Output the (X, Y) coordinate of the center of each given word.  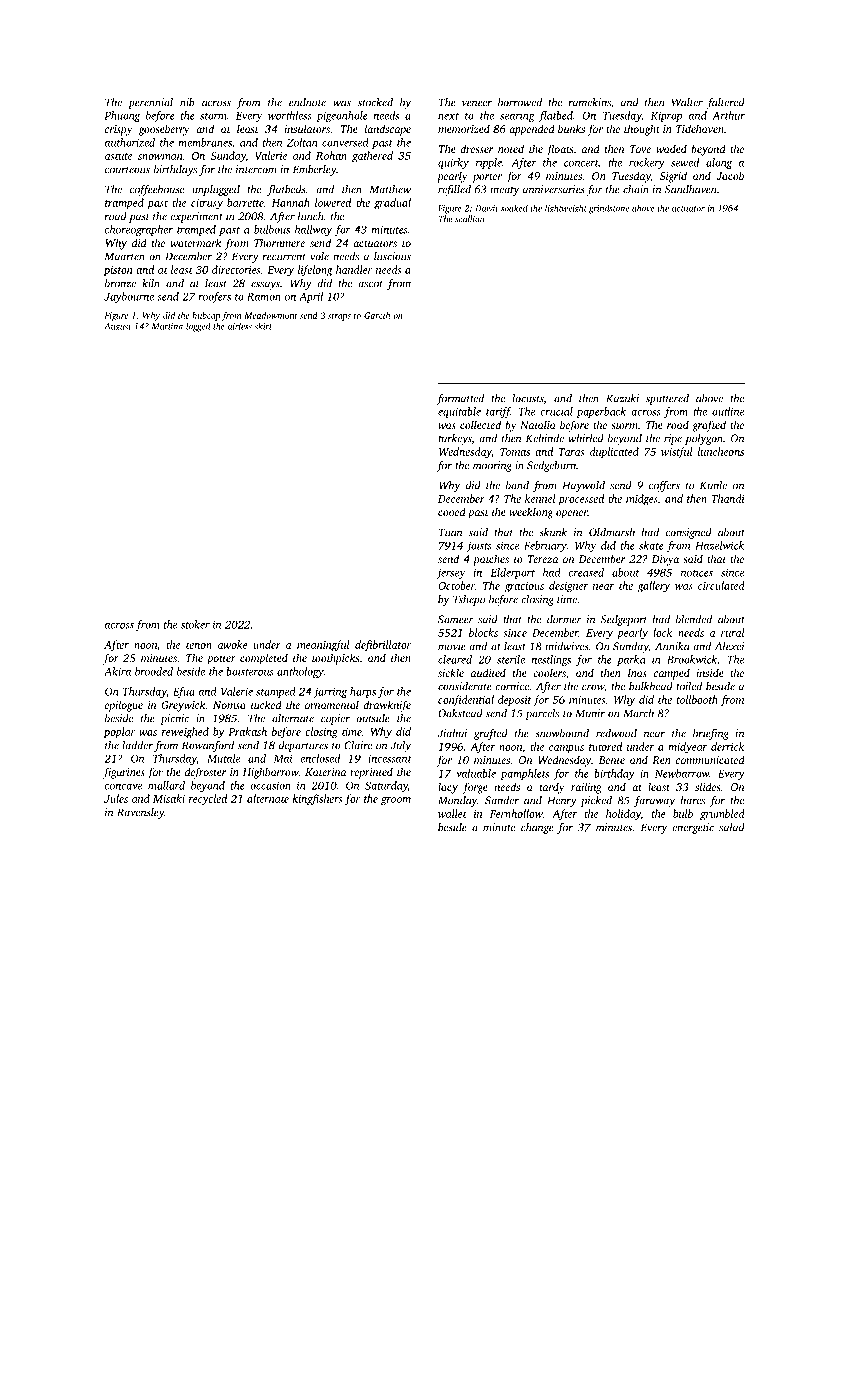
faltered (726, 103)
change (537, 828)
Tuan (450, 532)
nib (187, 102)
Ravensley (140, 813)
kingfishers (318, 800)
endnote (307, 102)
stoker (195, 624)
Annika (672, 646)
